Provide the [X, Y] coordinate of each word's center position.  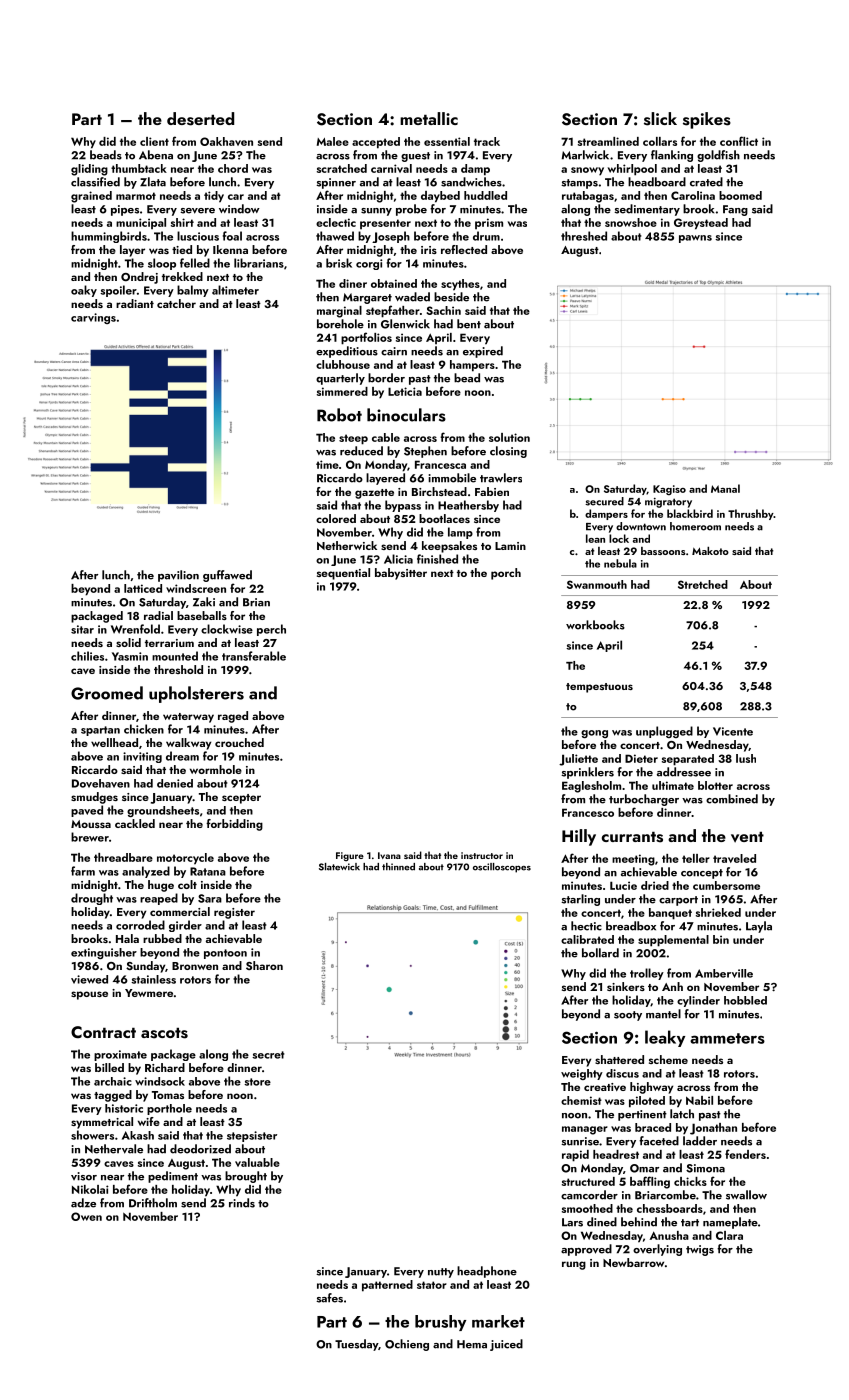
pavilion [178, 576]
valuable [257, 1162]
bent [469, 324]
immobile [452, 478]
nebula [620, 563]
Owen [86, 1216]
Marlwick [585, 155]
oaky [84, 291]
